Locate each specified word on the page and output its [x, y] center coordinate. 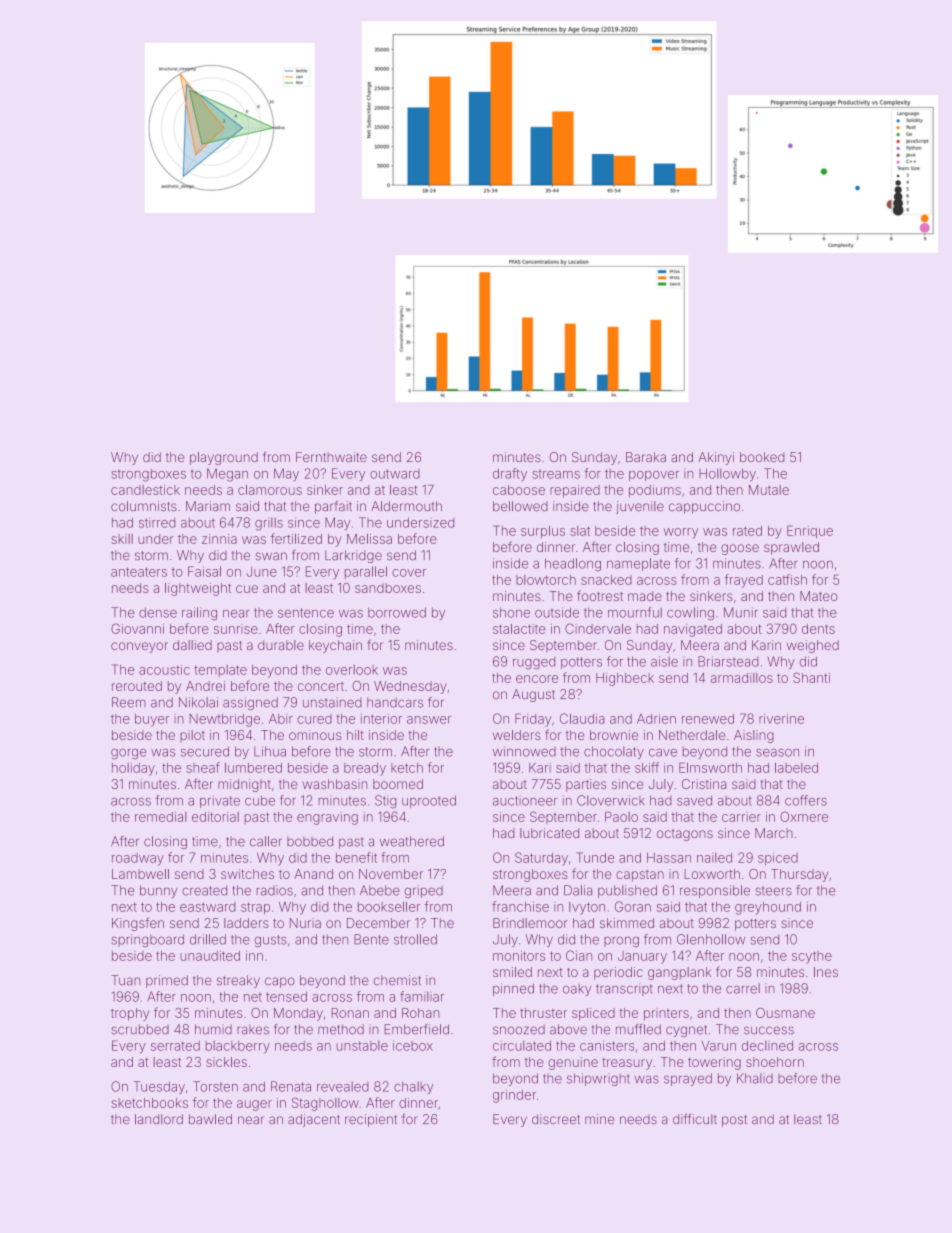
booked [762, 457]
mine [599, 1119]
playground [224, 458]
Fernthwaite [331, 457]
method [341, 1029]
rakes [253, 1029]
